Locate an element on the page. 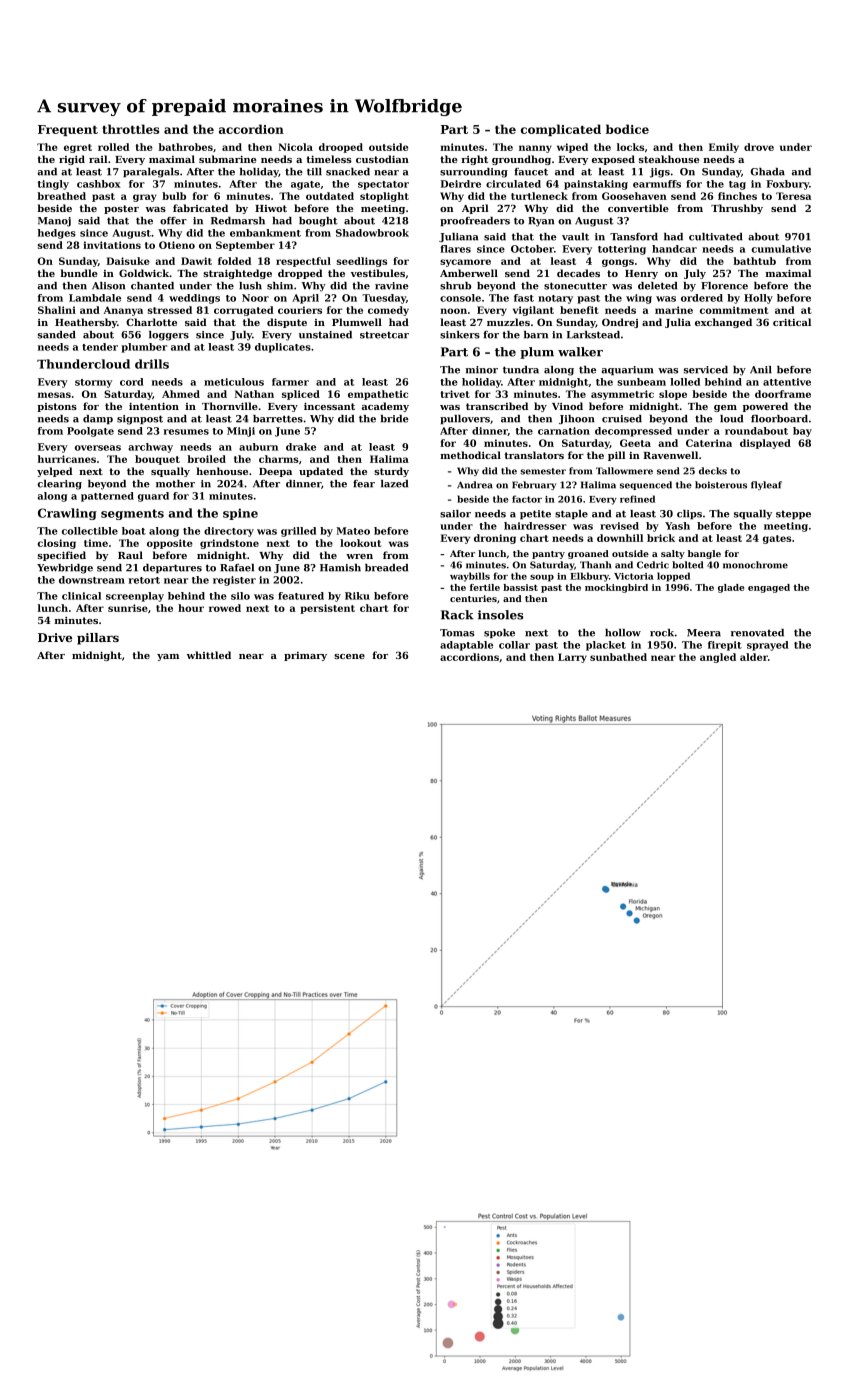  decompressed is located at coordinates (633, 432).
